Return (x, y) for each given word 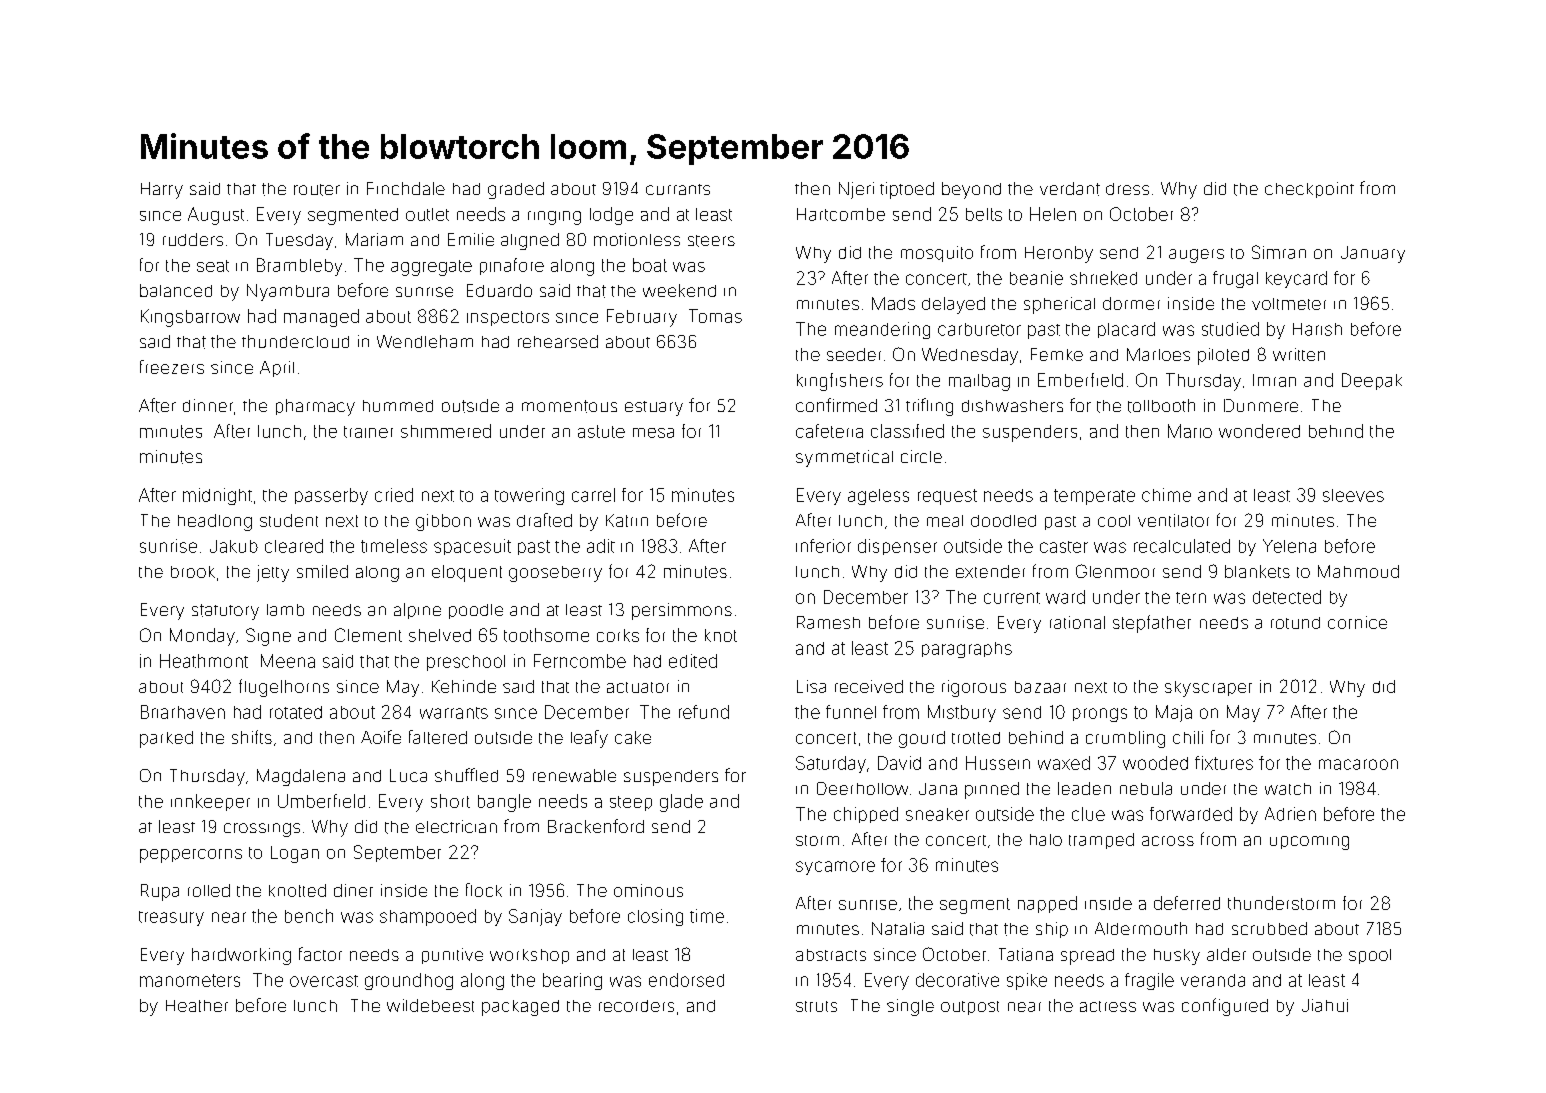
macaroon (1358, 764)
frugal (1235, 279)
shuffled (466, 775)
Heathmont (204, 661)
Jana (938, 789)
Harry (162, 190)
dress (1127, 189)
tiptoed (907, 190)
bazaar (1040, 687)
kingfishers (840, 382)
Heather (197, 1006)
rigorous (974, 688)
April (277, 369)
